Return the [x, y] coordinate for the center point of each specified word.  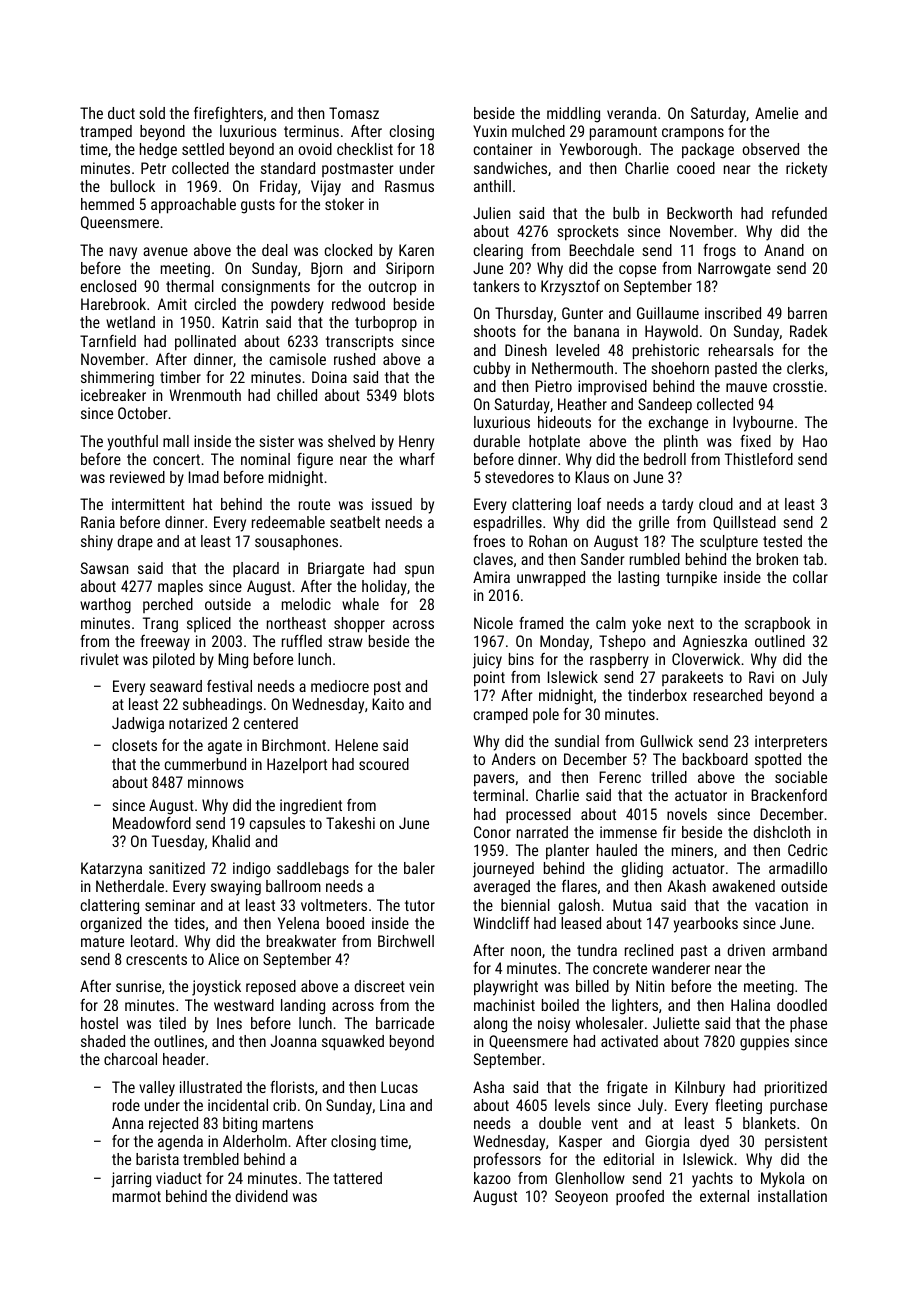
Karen [416, 250]
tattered [357, 1178]
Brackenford [789, 795]
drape [135, 543]
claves [493, 559]
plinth [681, 443]
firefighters [228, 115]
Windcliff [502, 923]
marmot [137, 1196]
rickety [806, 170]
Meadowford [152, 823]
